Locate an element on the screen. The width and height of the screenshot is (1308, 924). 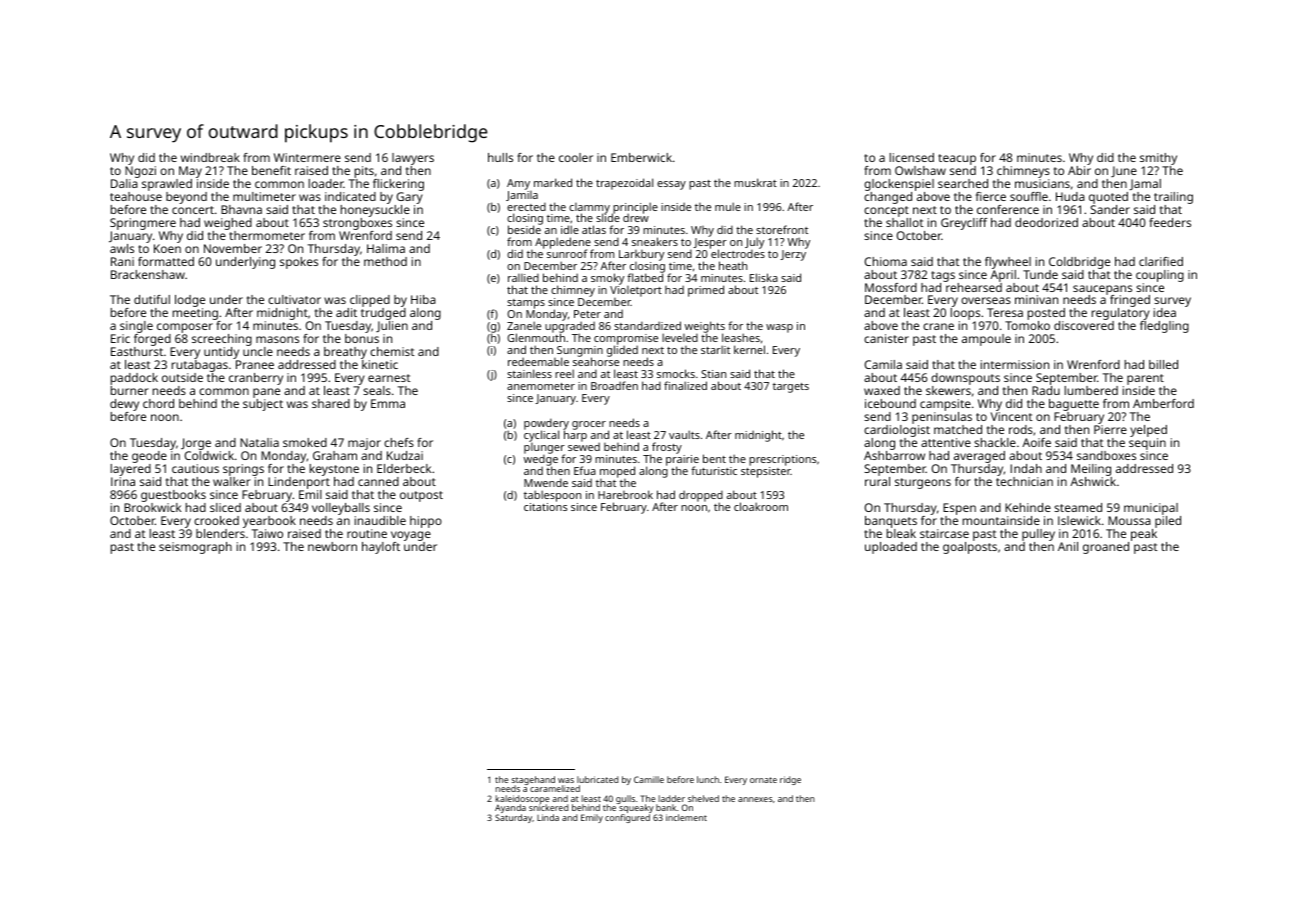
inclement is located at coordinates (686, 817).
